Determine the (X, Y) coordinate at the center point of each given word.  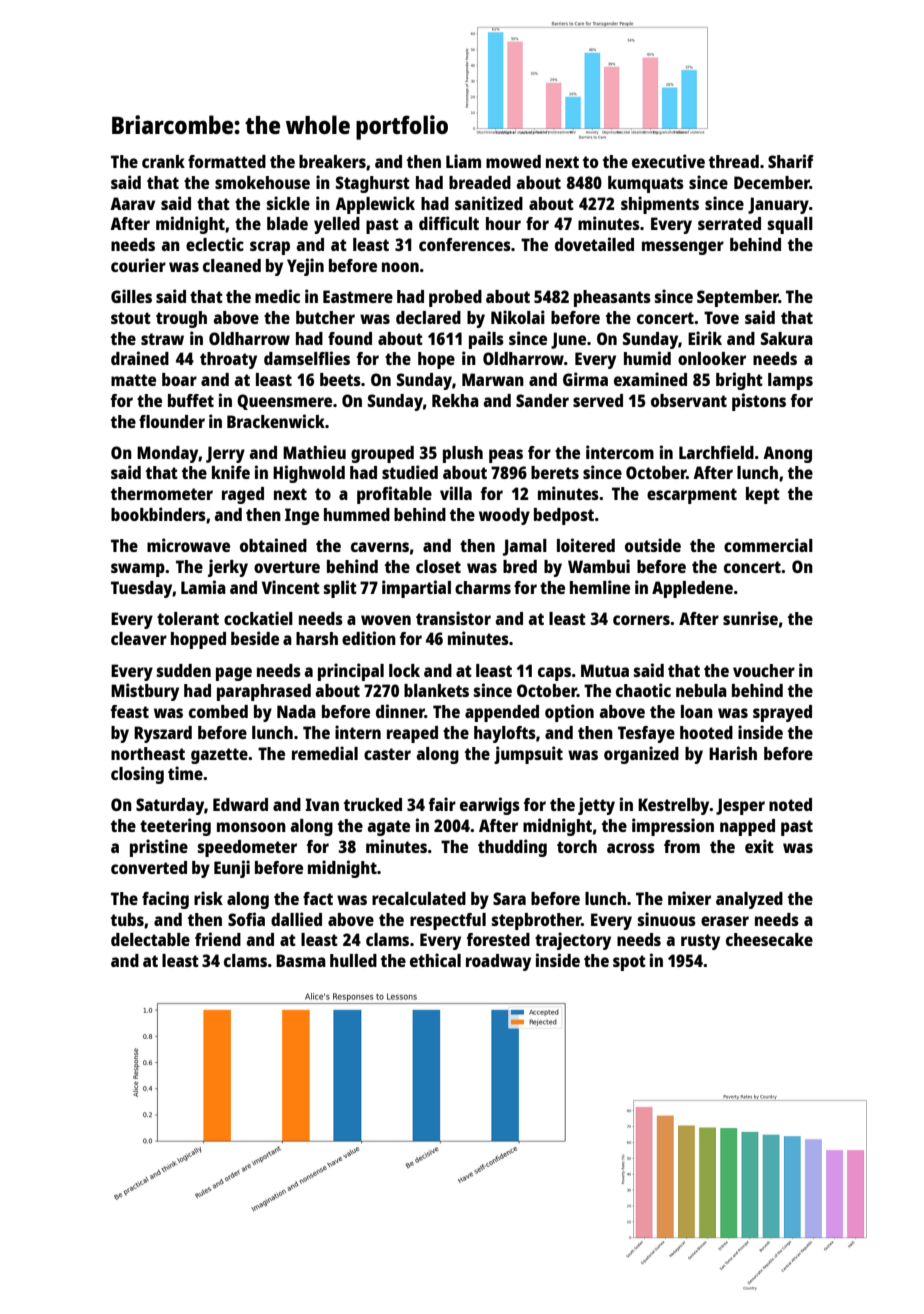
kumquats (646, 184)
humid (647, 358)
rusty (700, 942)
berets (555, 472)
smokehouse (262, 182)
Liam (463, 161)
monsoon (251, 827)
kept (763, 495)
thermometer (162, 493)
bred (520, 566)
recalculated (419, 898)
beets (340, 379)
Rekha (455, 400)
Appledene (692, 589)
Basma (301, 960)
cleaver (139, 638)
